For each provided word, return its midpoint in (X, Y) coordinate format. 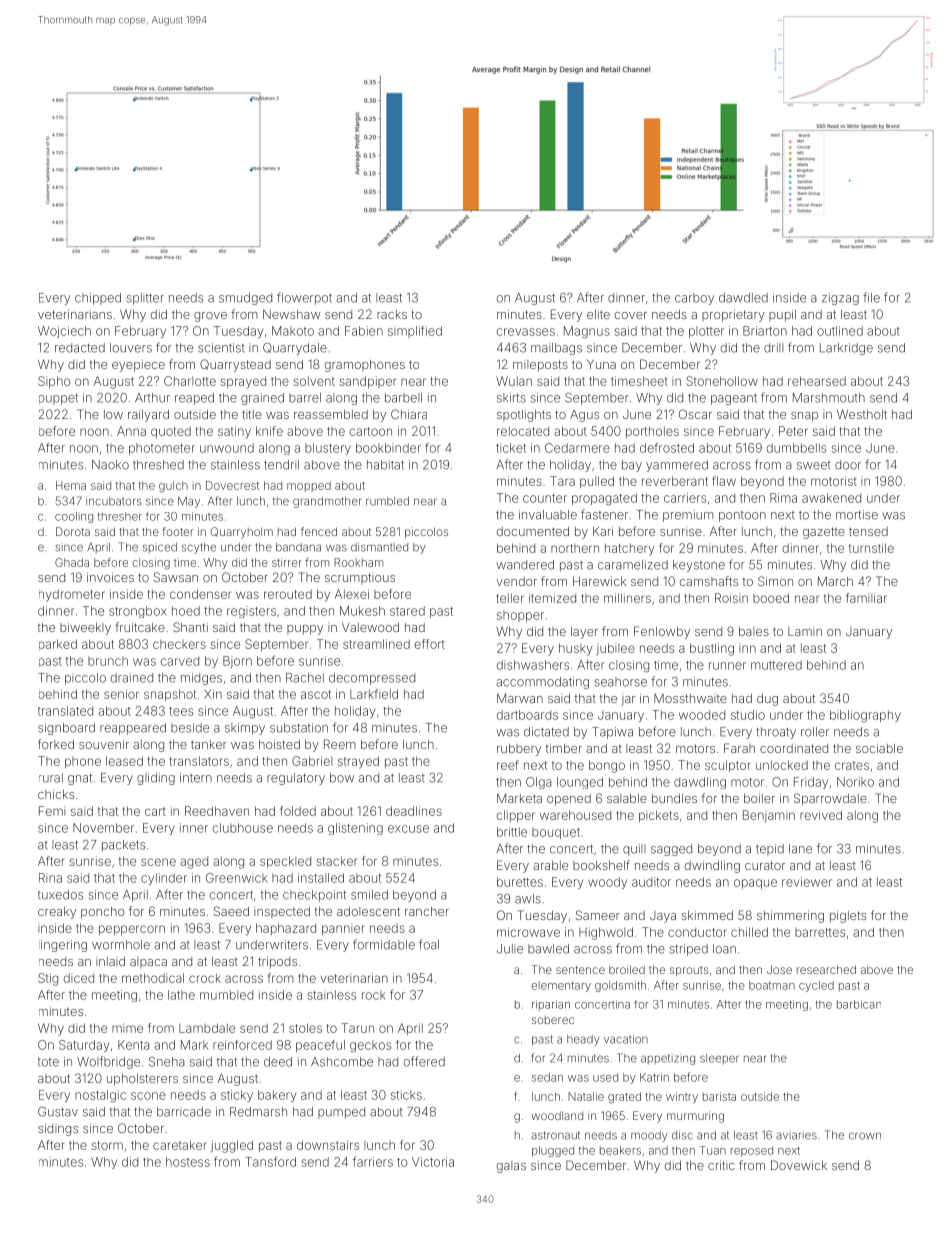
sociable (879, 748)
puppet (58, 399)
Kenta (133, 1045)
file (871, 297)
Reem (340, 744)
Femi (52, 811)
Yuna (601, 364)
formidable (384, 944)
